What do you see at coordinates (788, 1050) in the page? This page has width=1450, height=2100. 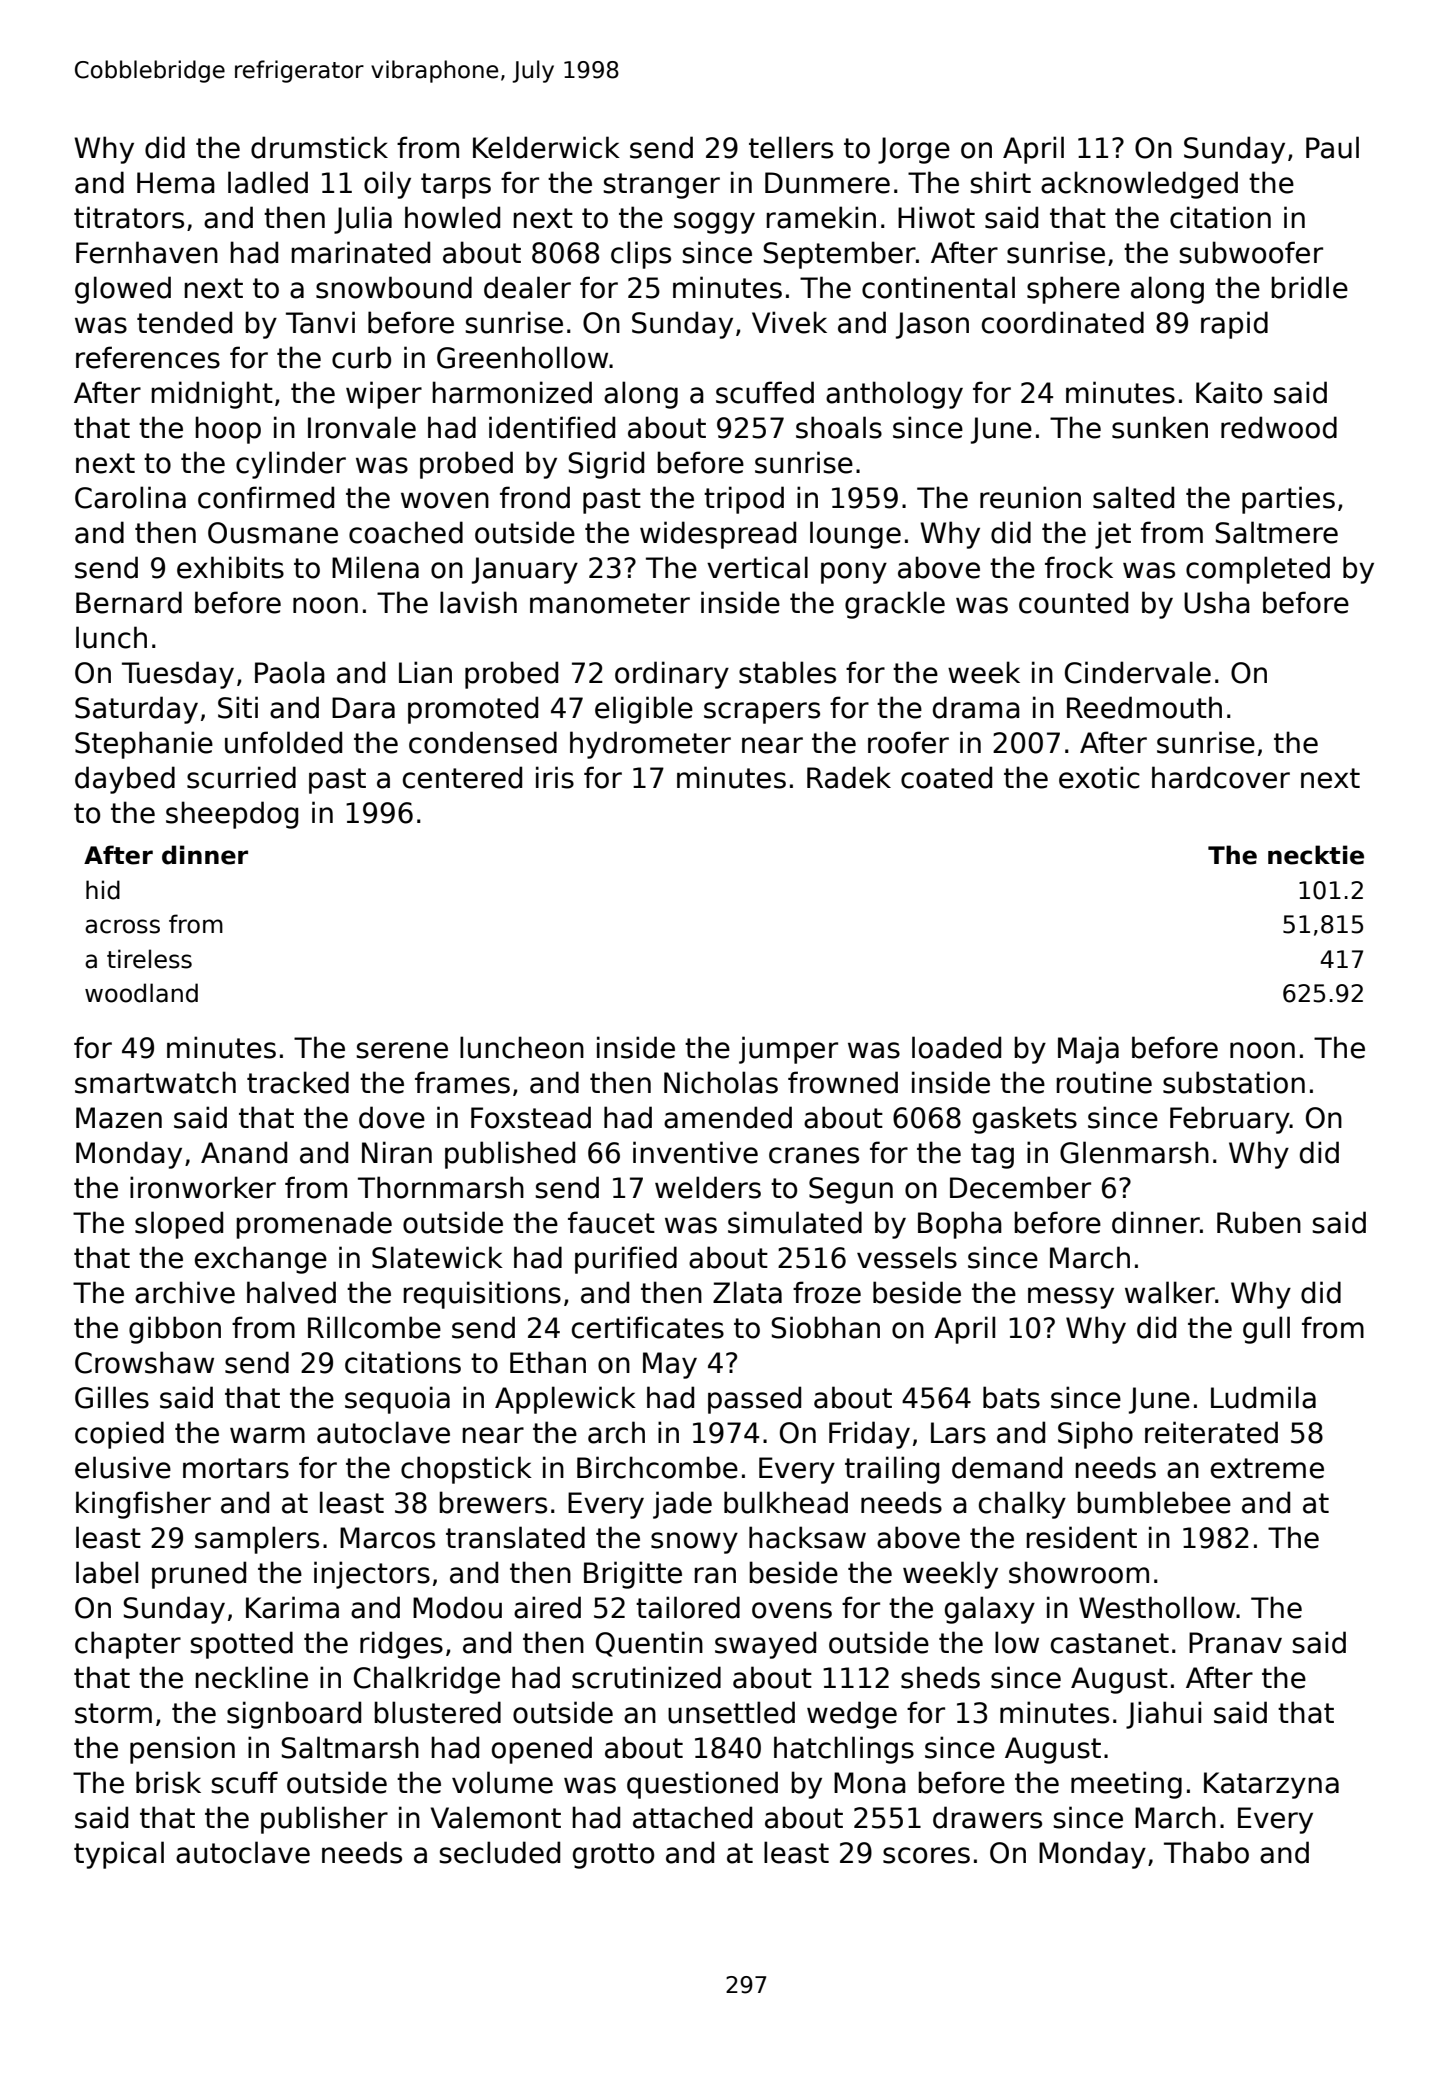 I see `jumper` at bounding box center [788, 1050].
